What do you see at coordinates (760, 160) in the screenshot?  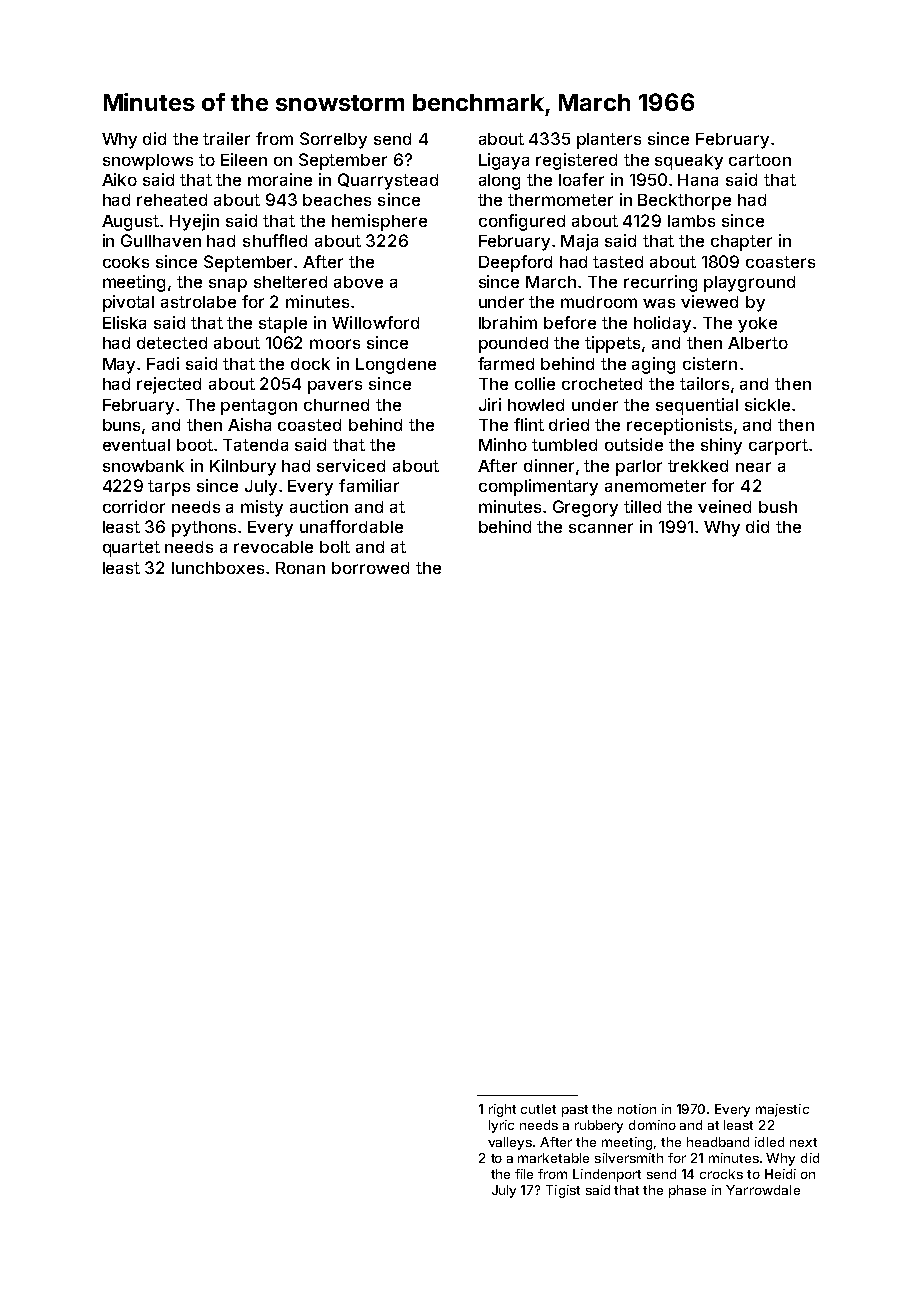 I see `cartoon` at bounding box center [760, 160].
